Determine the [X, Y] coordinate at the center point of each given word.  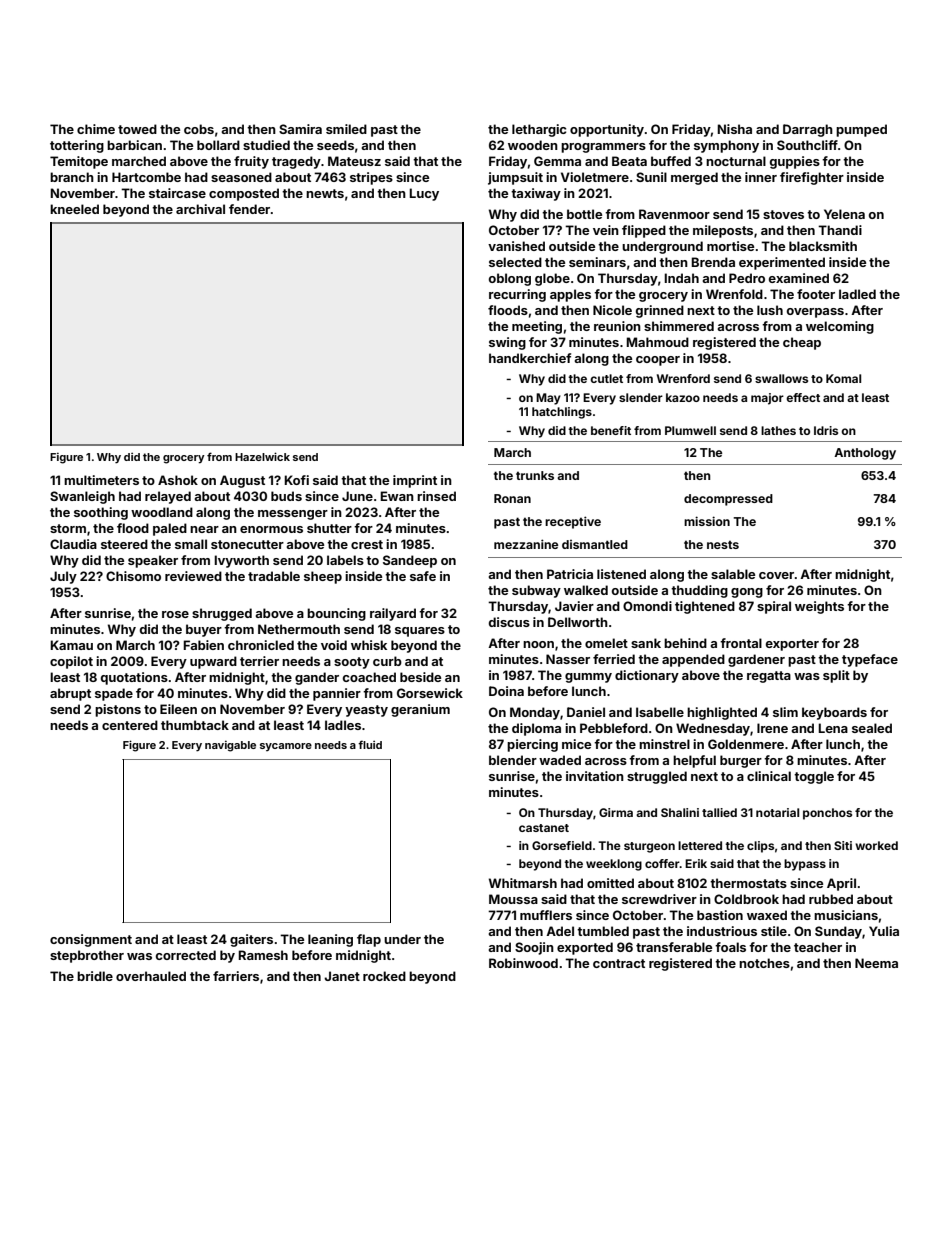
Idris [826, 430]
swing [507, 343]
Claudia [73, 544]
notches [764, 963]
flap [369, 940]
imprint [415, 481]
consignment [91, 940]
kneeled [74, 209]
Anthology [865, 454]
